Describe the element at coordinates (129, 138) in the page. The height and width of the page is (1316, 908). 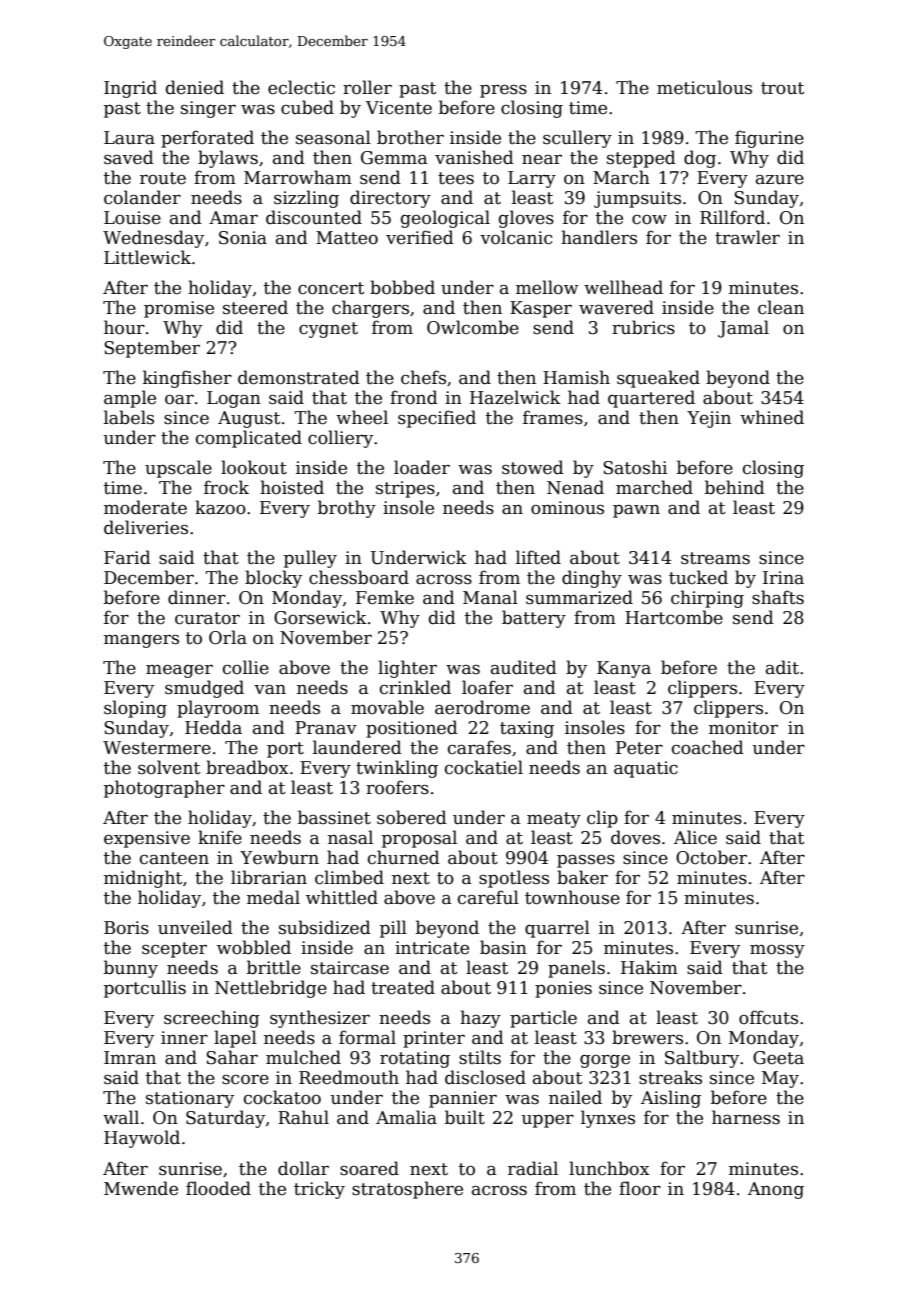
I see `Laura` at that location.
